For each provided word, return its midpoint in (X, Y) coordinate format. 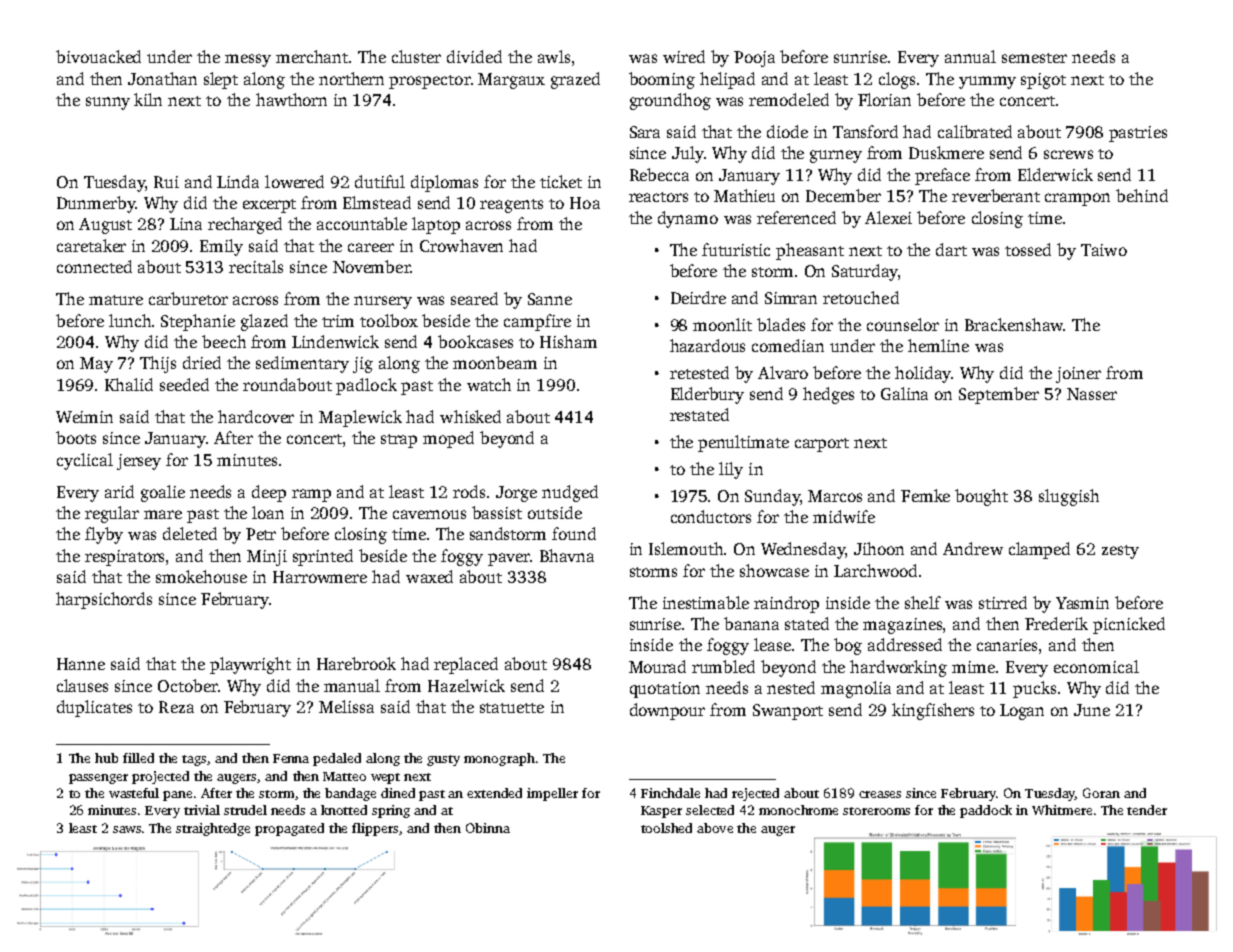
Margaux (511, 81)
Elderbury (707, 395)
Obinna (488, 828)
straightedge (213, 829)
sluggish (1069, 497)
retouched (861, 297)
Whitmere (1062, 810)
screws (1068, 154)
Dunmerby (96, 204)
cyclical (85, 461)
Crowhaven (461, 245)
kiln (148, 99)
